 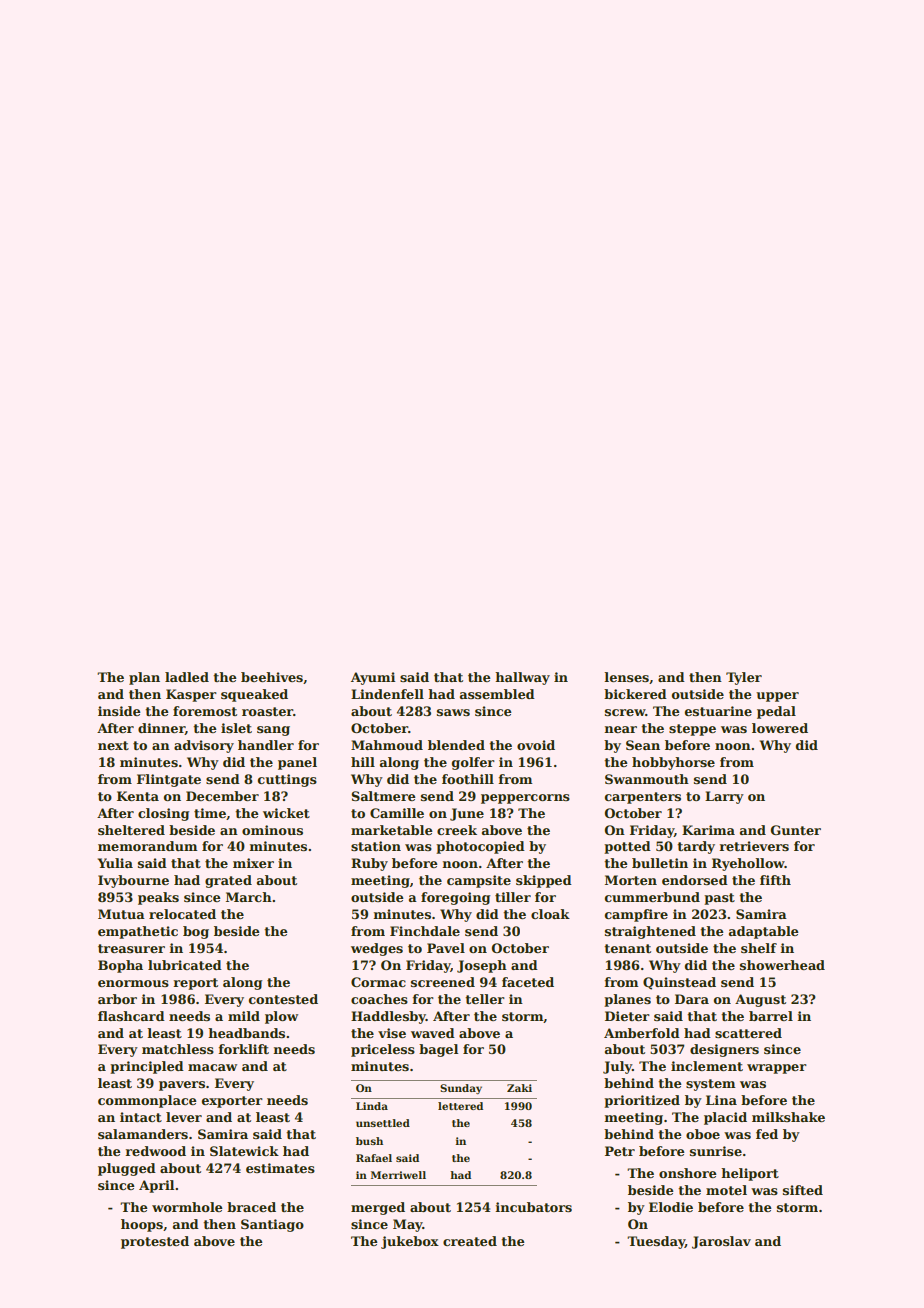 What do you see at coordinates (473, 763) in the screenshot?
I see `golfer` at bounding box center [473, 763].
